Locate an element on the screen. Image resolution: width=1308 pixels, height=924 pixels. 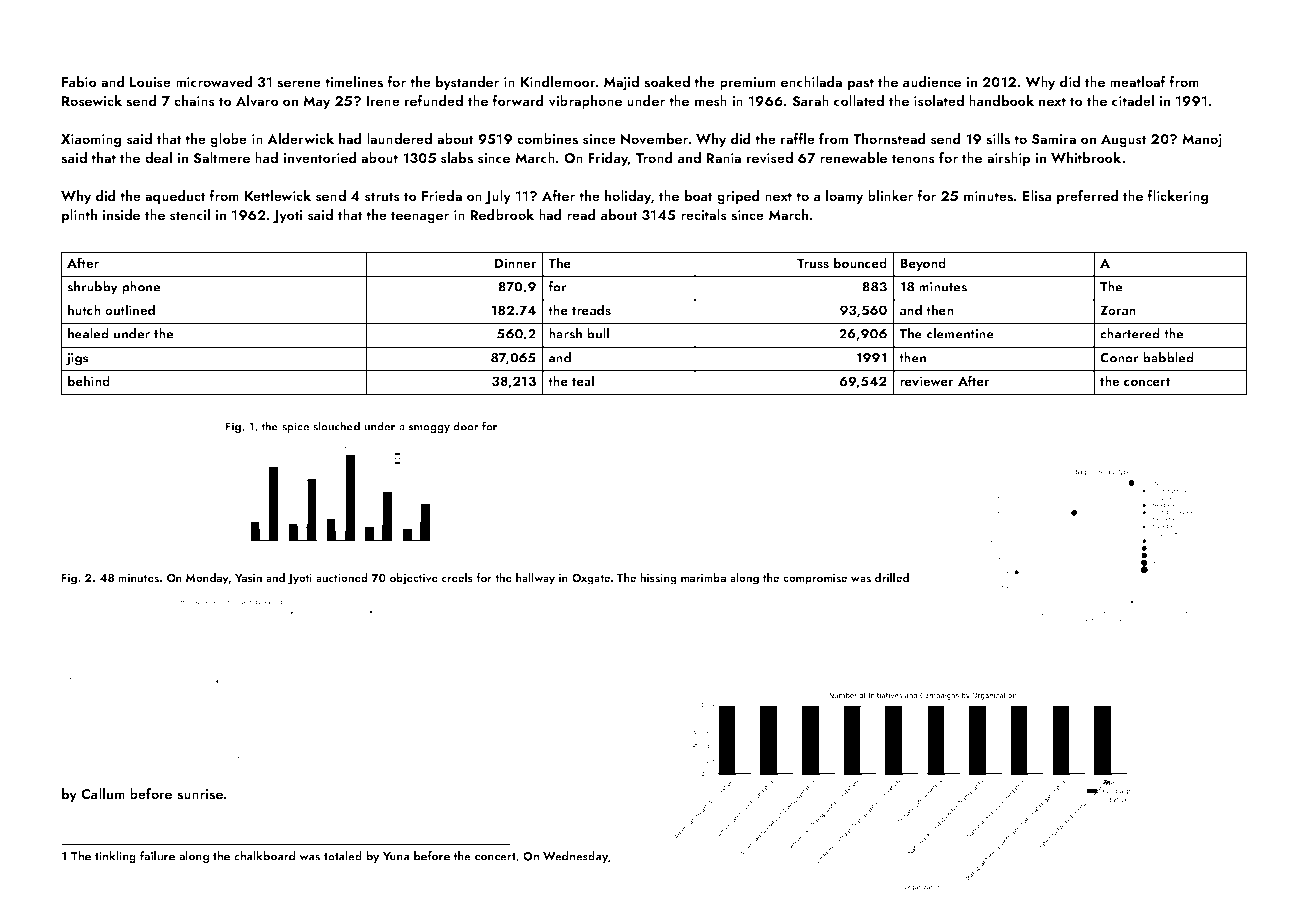
compromise is located at coordinates (815, 579).
